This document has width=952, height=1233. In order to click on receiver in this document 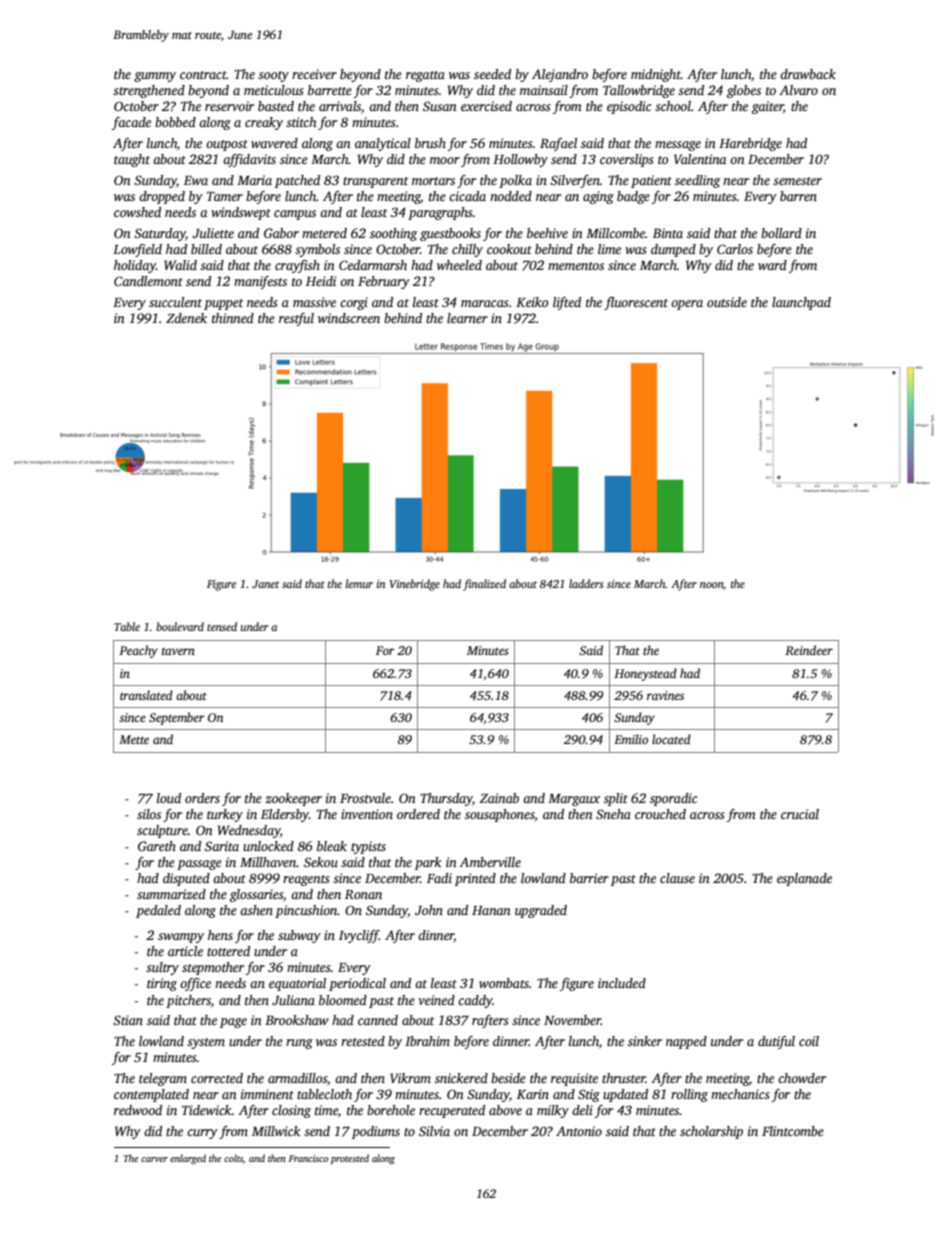, I will do `click(314, 74)`.
